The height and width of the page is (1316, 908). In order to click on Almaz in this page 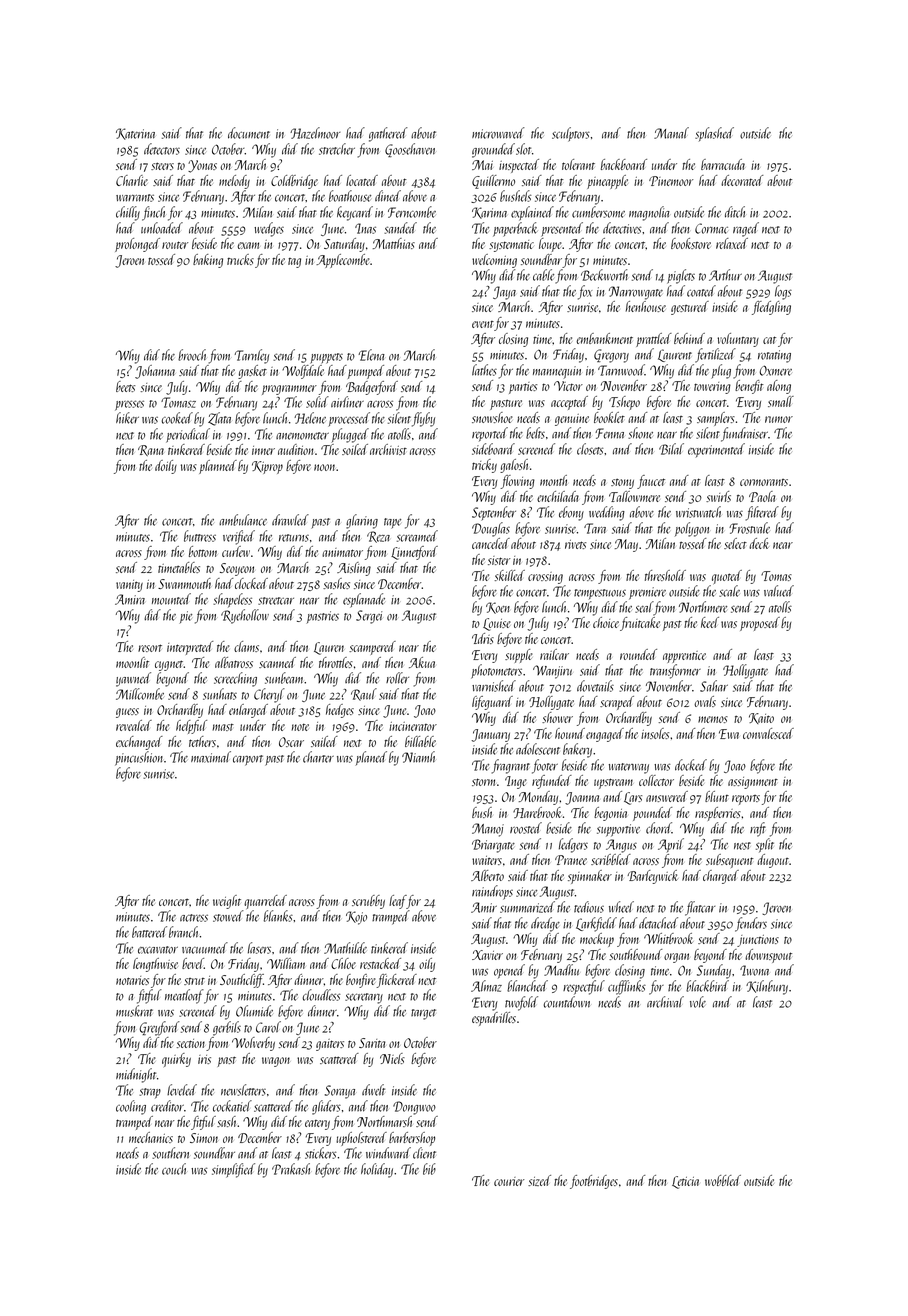, I will do `click(486, 986)`.
